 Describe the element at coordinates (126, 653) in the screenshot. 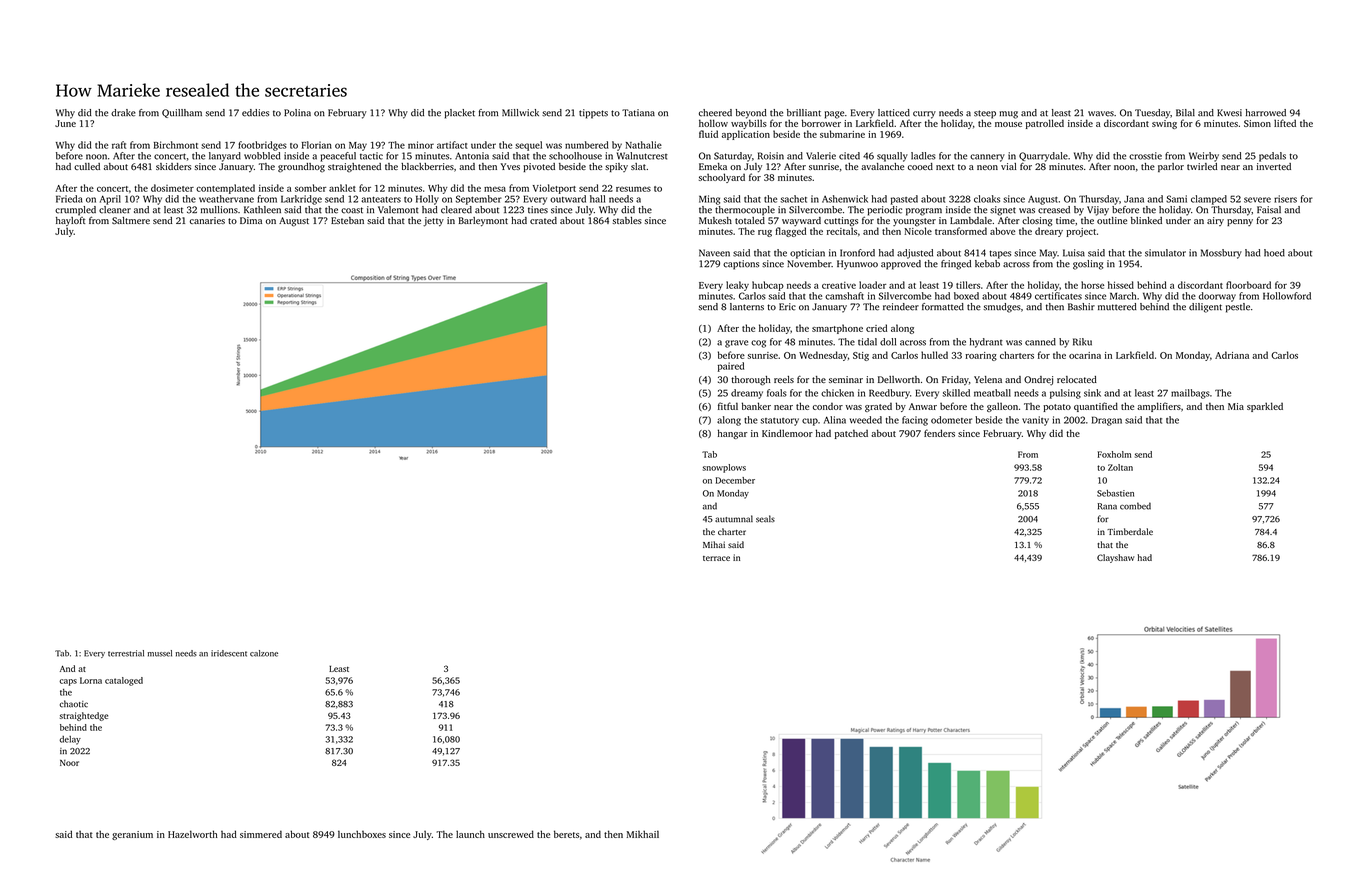

I see `terrestrial` at that location.
